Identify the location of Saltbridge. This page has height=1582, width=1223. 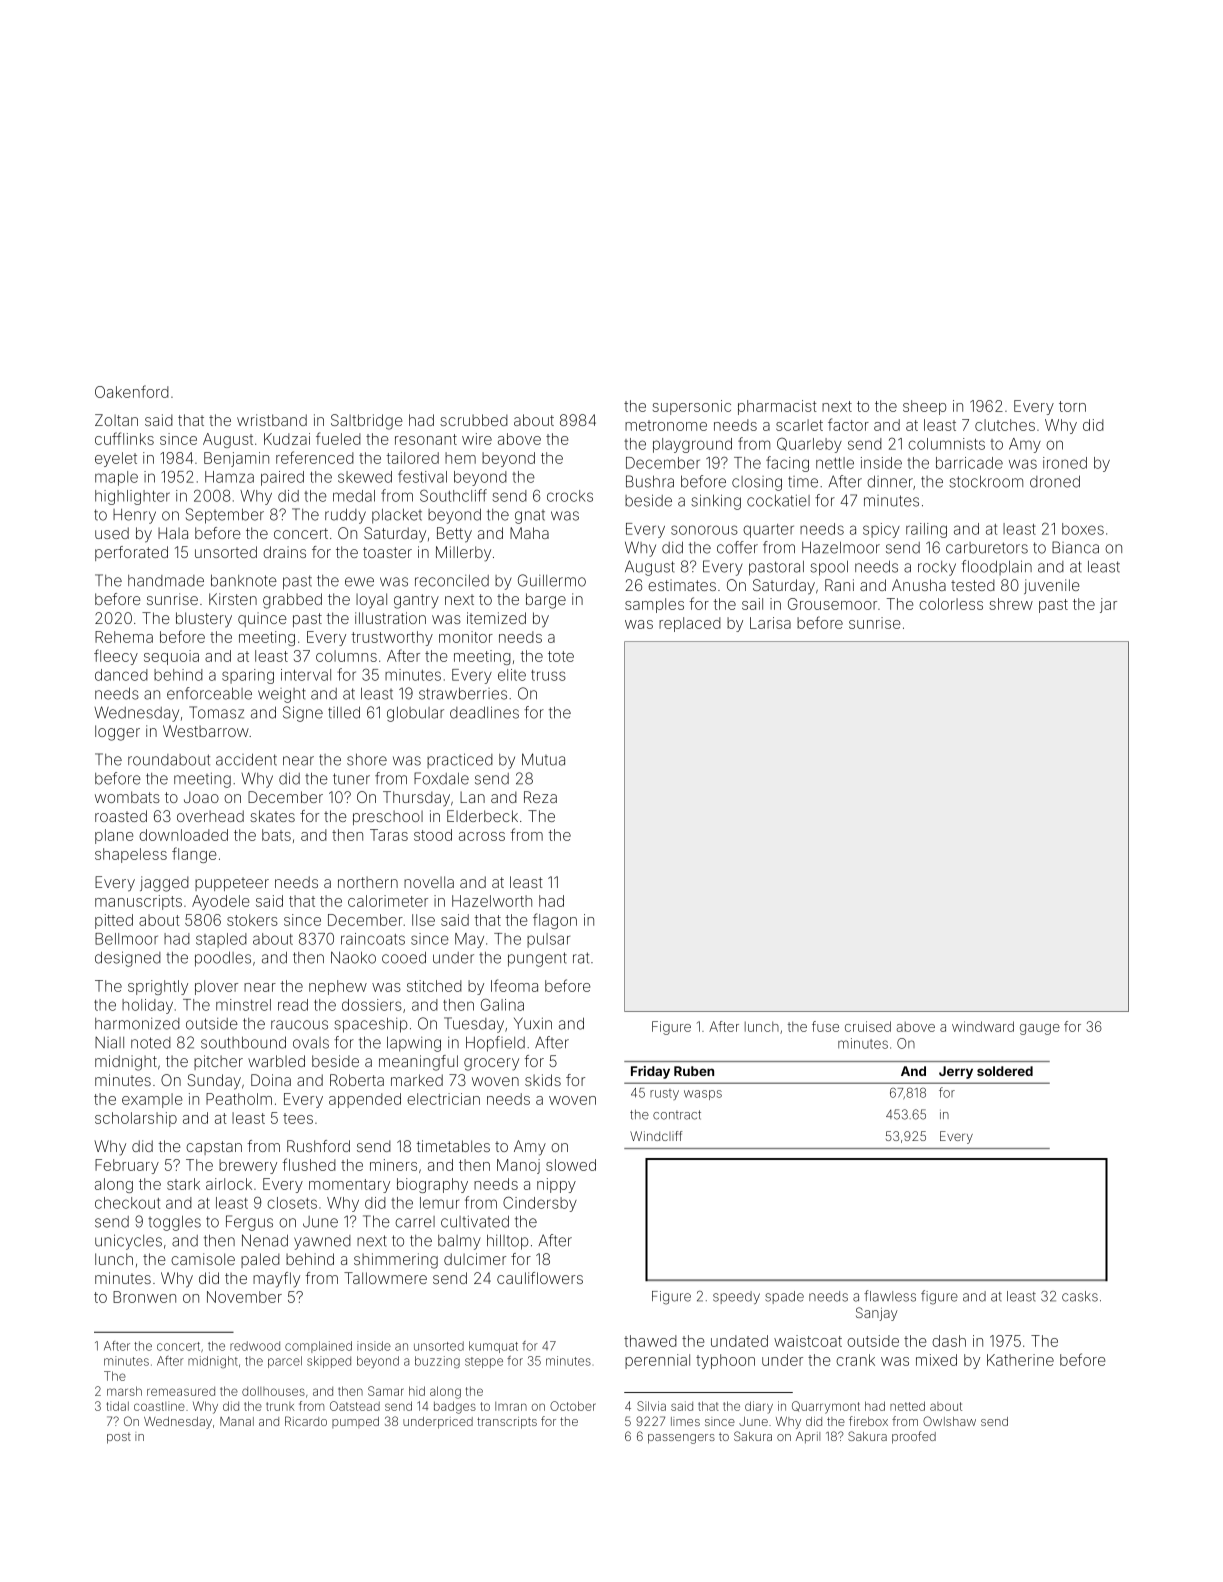
(366, 422).
